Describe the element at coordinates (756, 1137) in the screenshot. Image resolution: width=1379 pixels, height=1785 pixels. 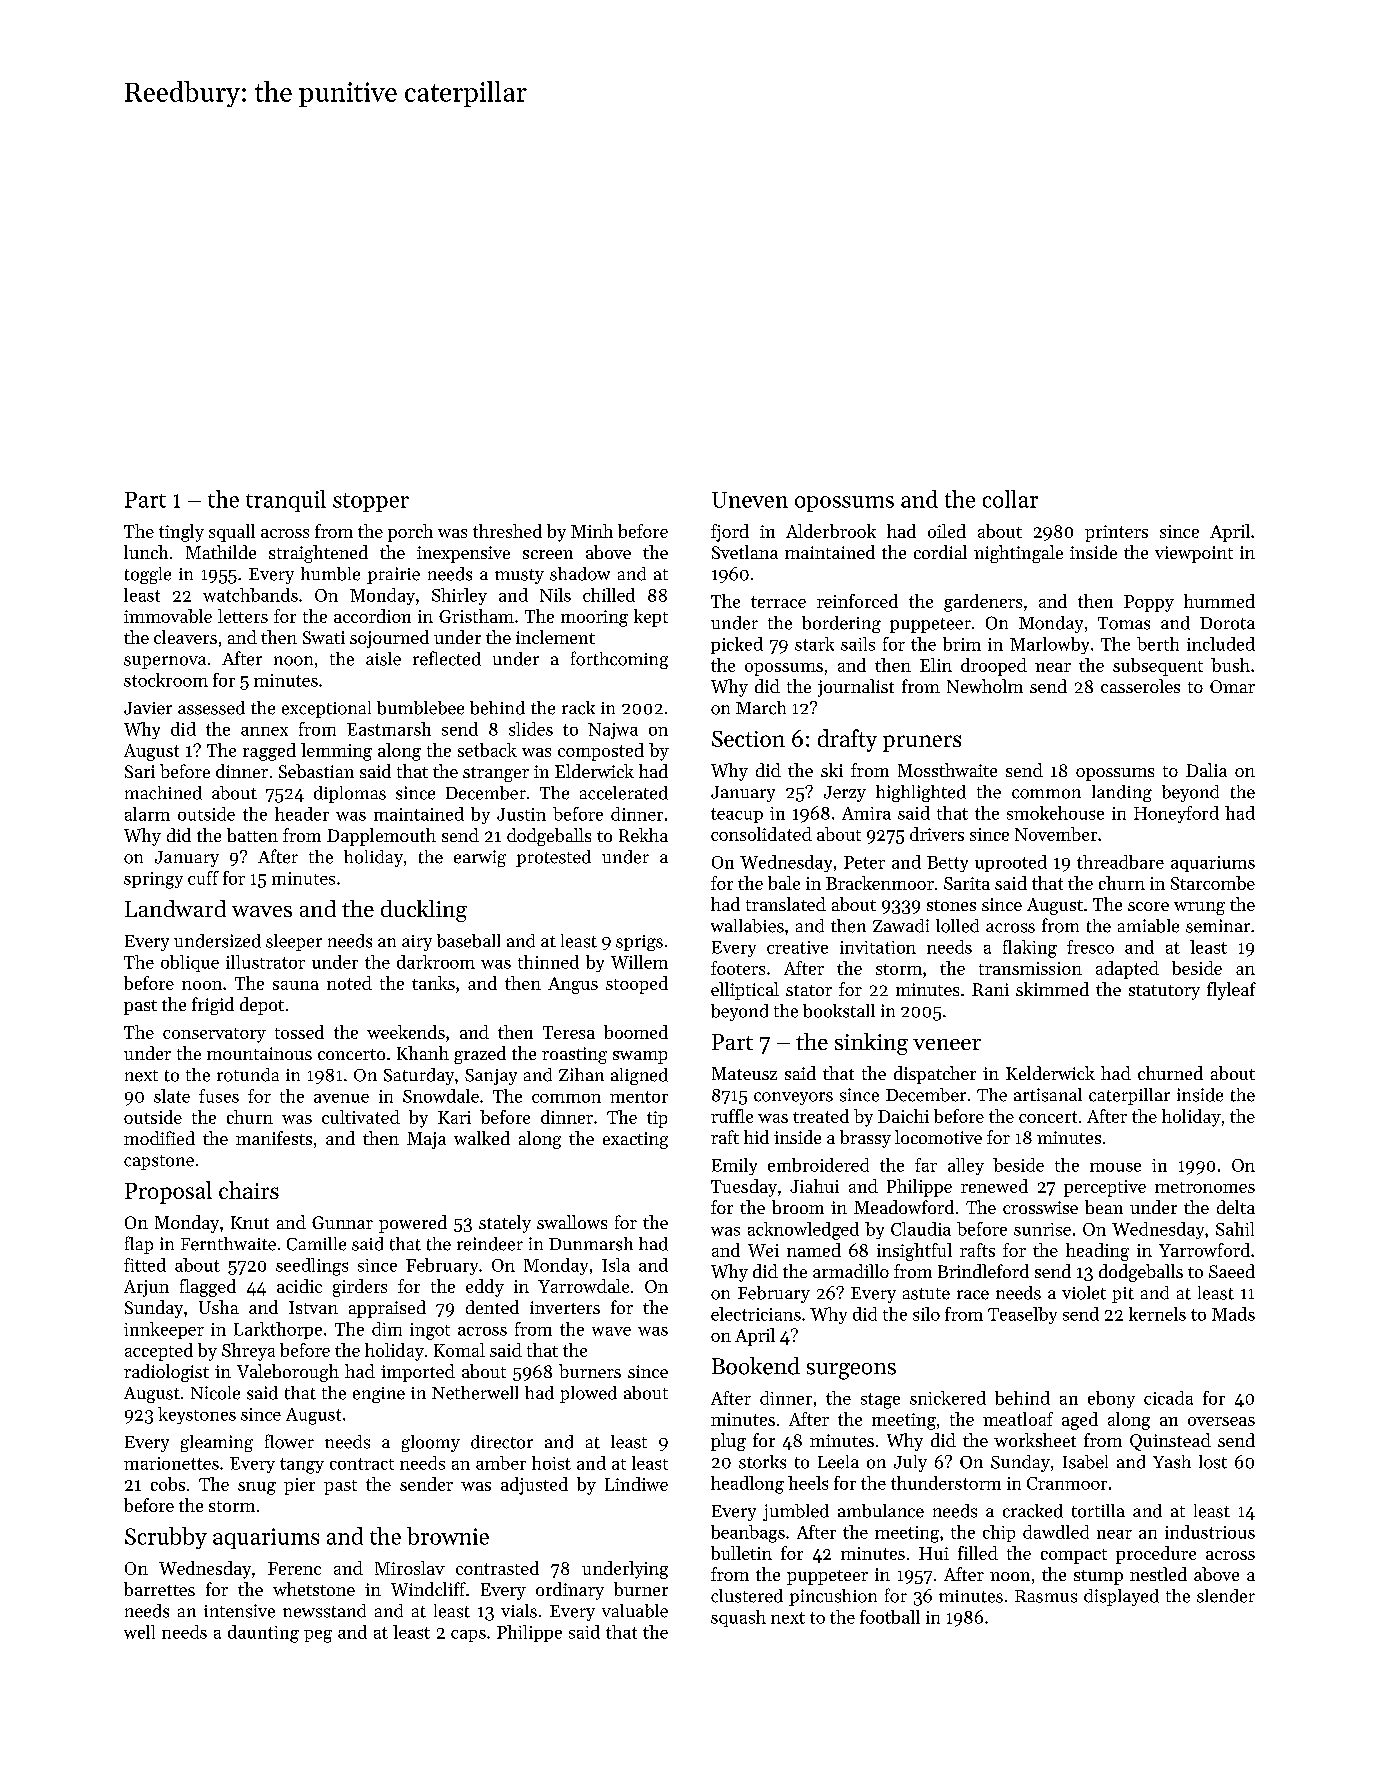
I see `hid` at that location.
